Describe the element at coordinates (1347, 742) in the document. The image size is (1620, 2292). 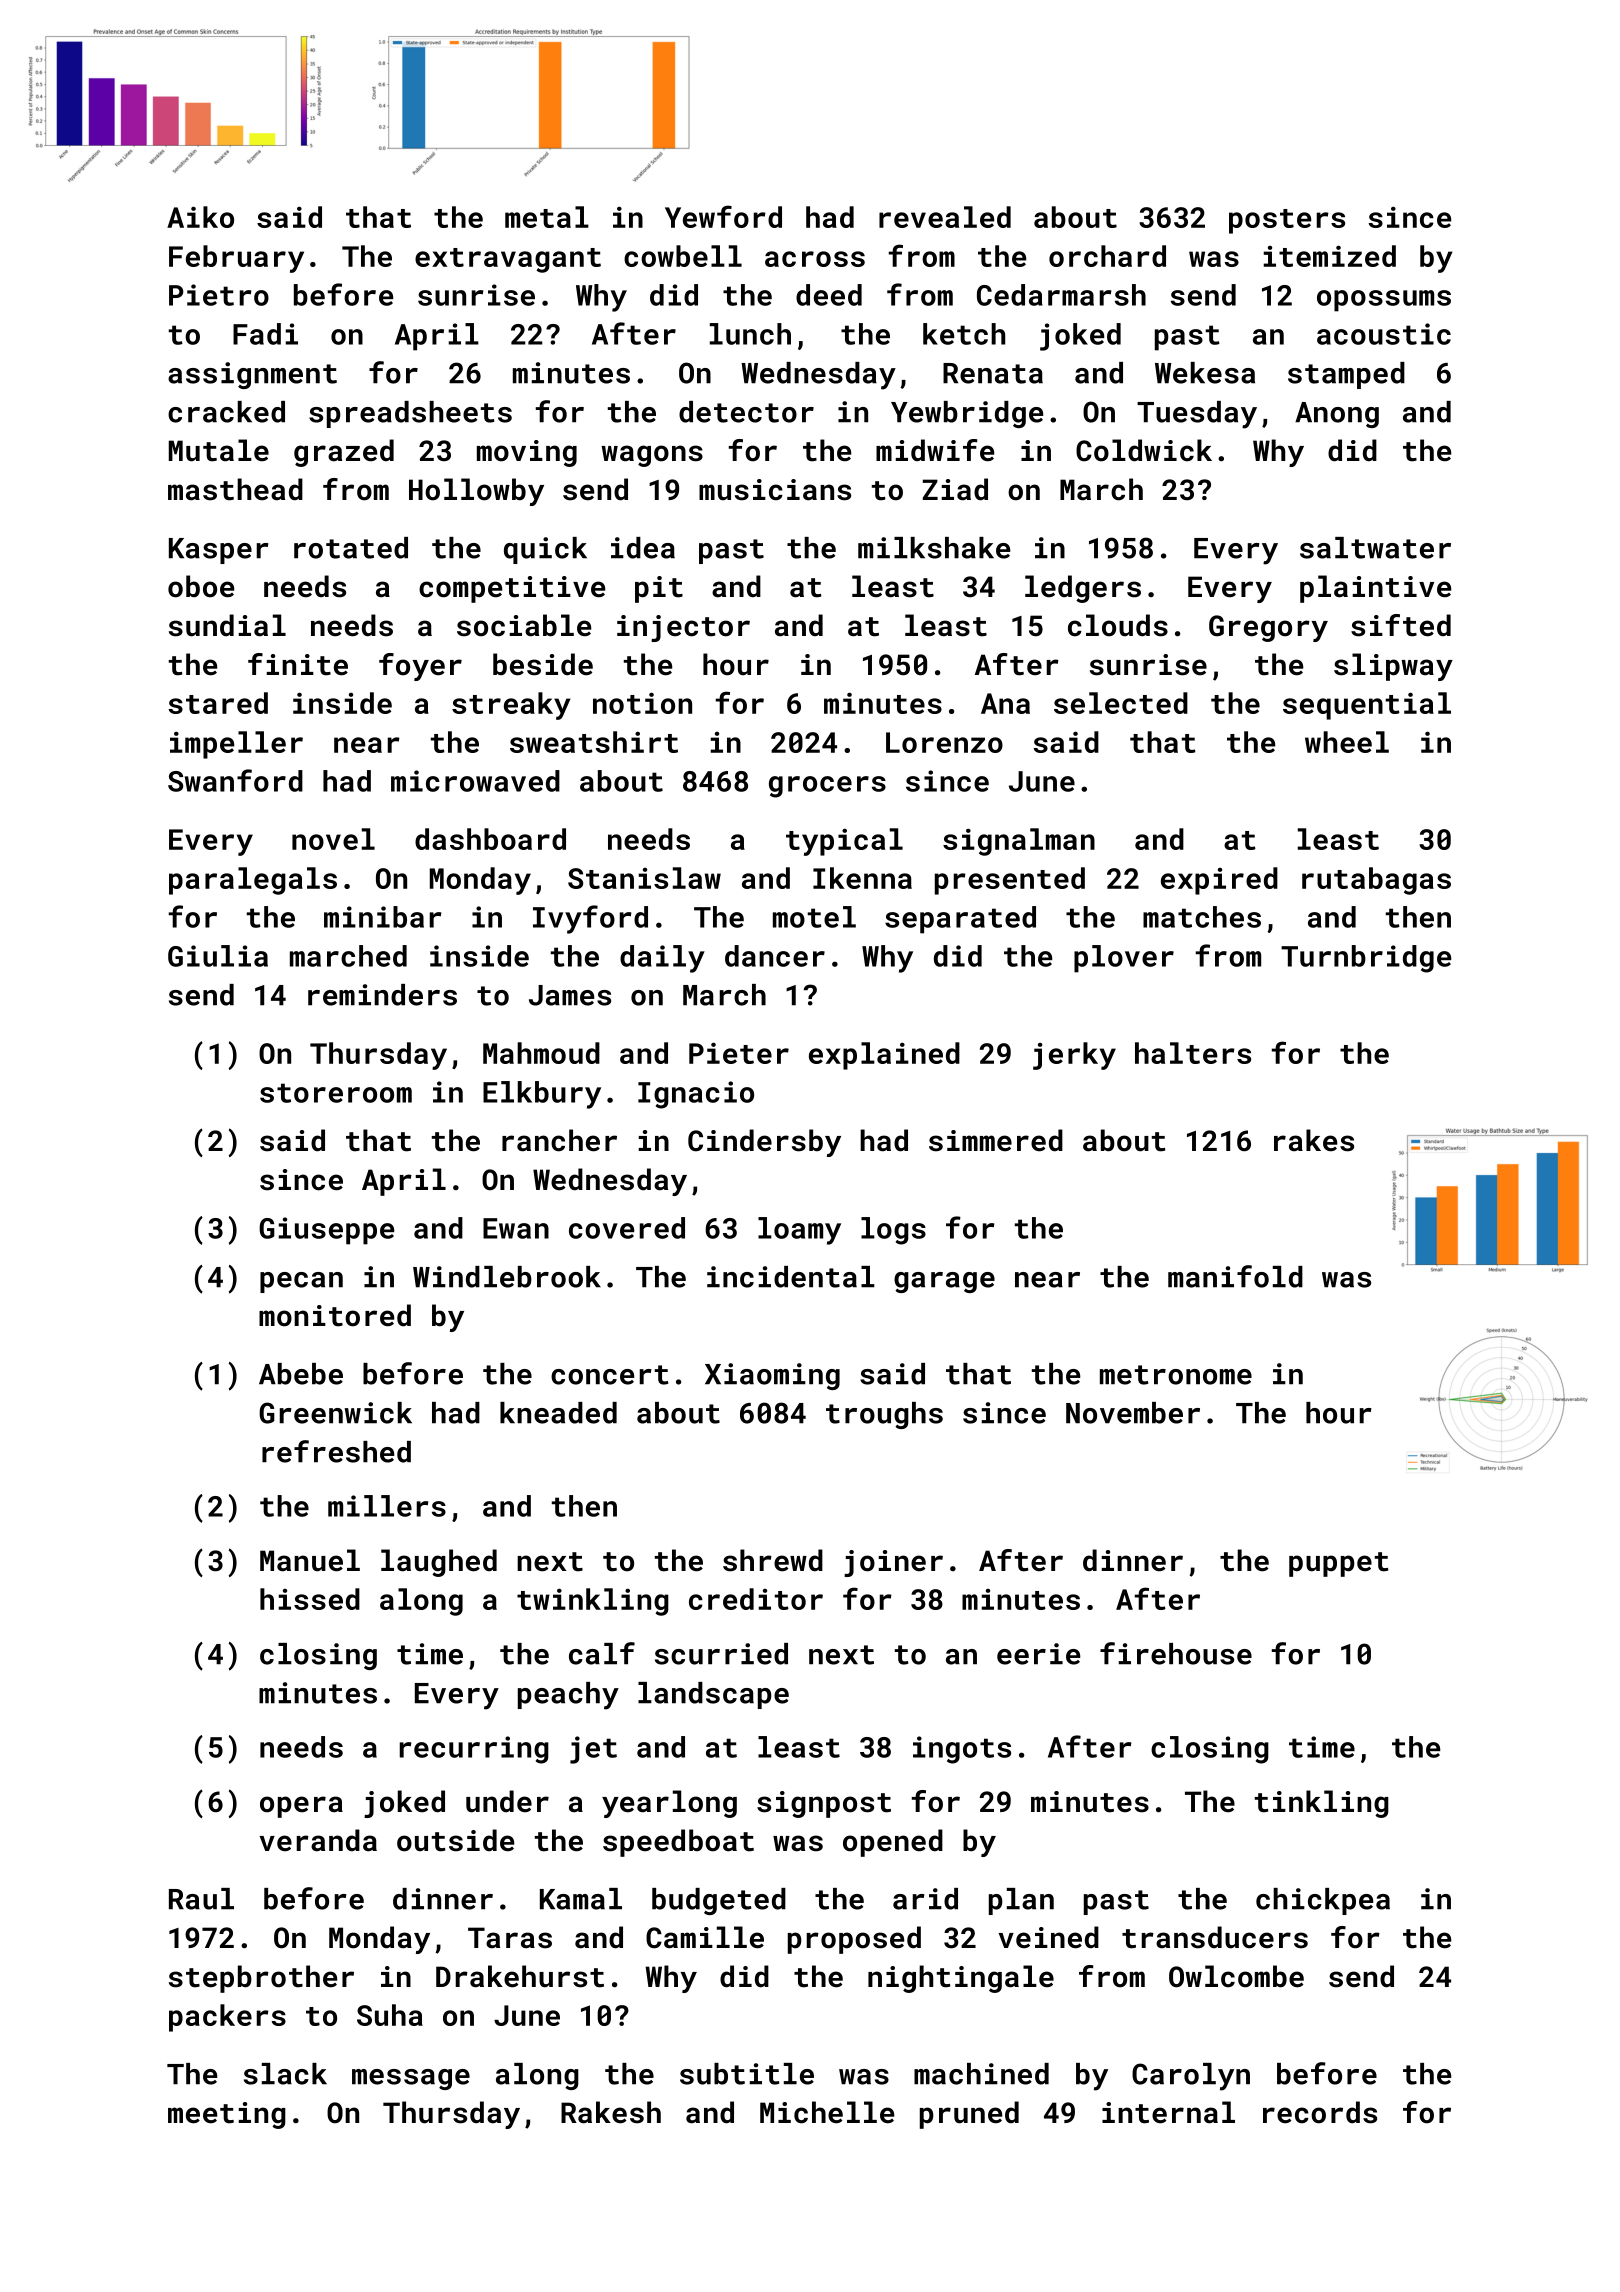
I see `wheel` at that location.
